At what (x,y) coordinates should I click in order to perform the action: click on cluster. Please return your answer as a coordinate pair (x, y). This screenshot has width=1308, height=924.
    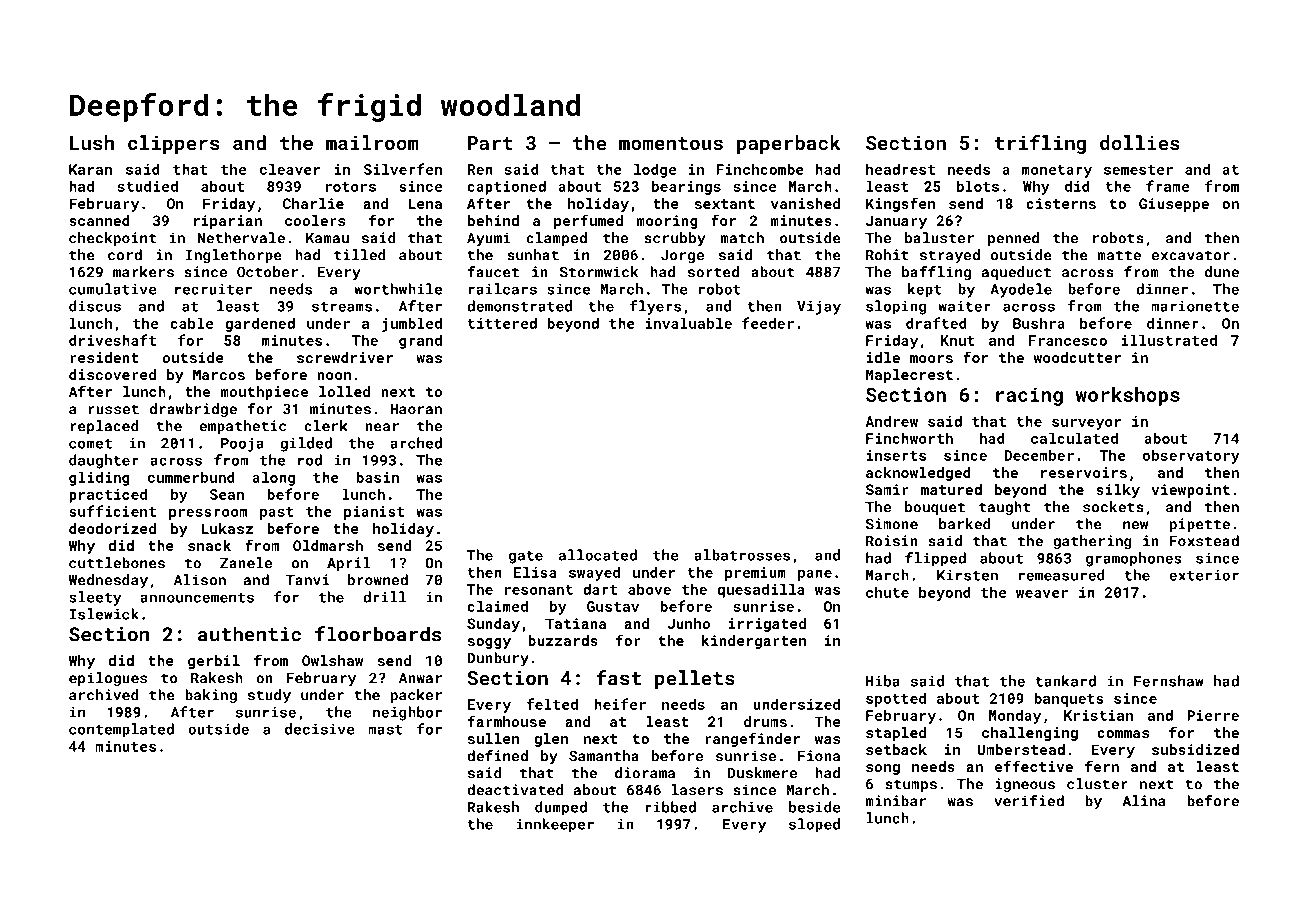
    Looking at the image, I should click on (1097, 784).
